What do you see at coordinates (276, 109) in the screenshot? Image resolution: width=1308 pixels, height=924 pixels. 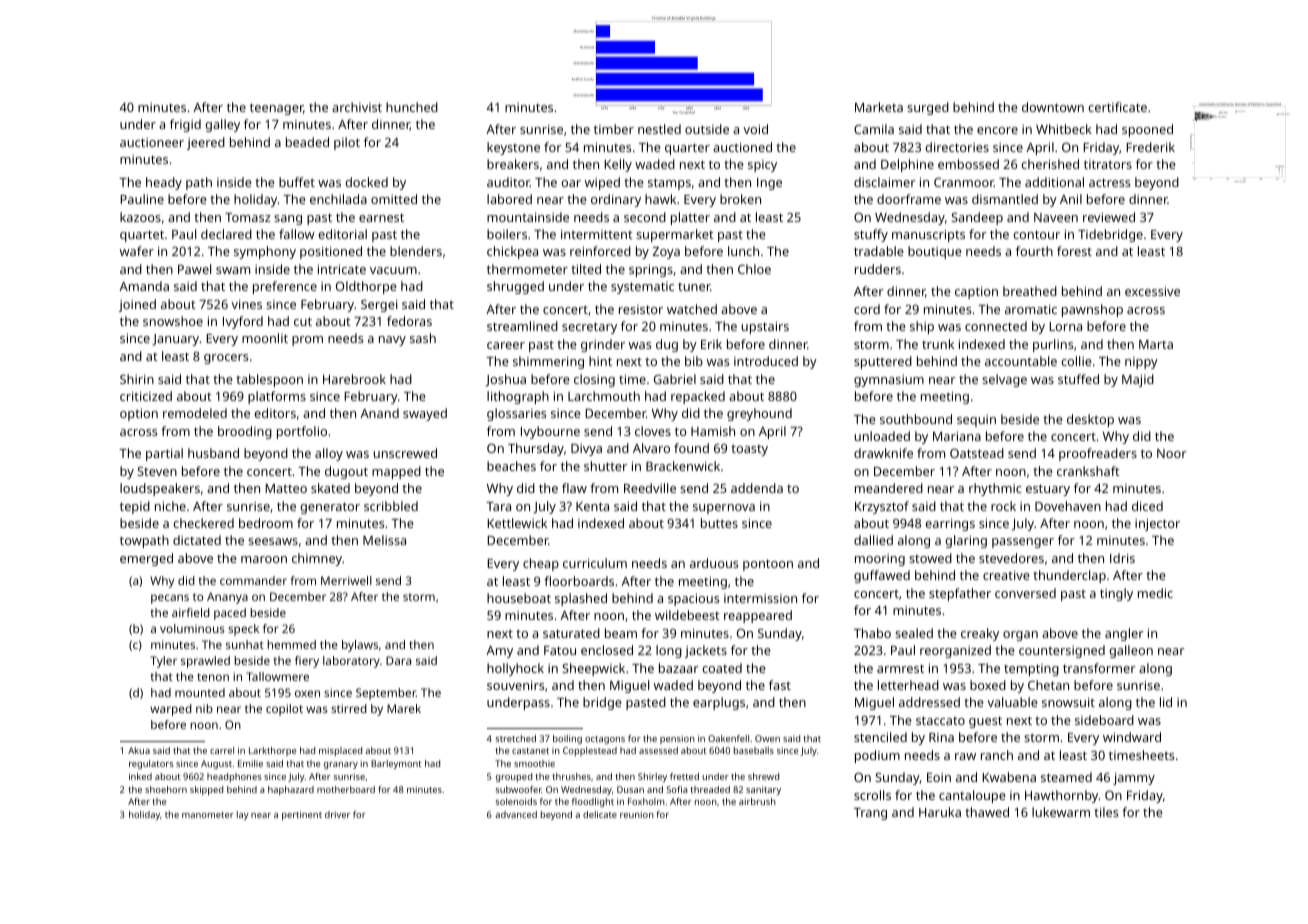 I see `teenager` at bounding box center [276, 109].
